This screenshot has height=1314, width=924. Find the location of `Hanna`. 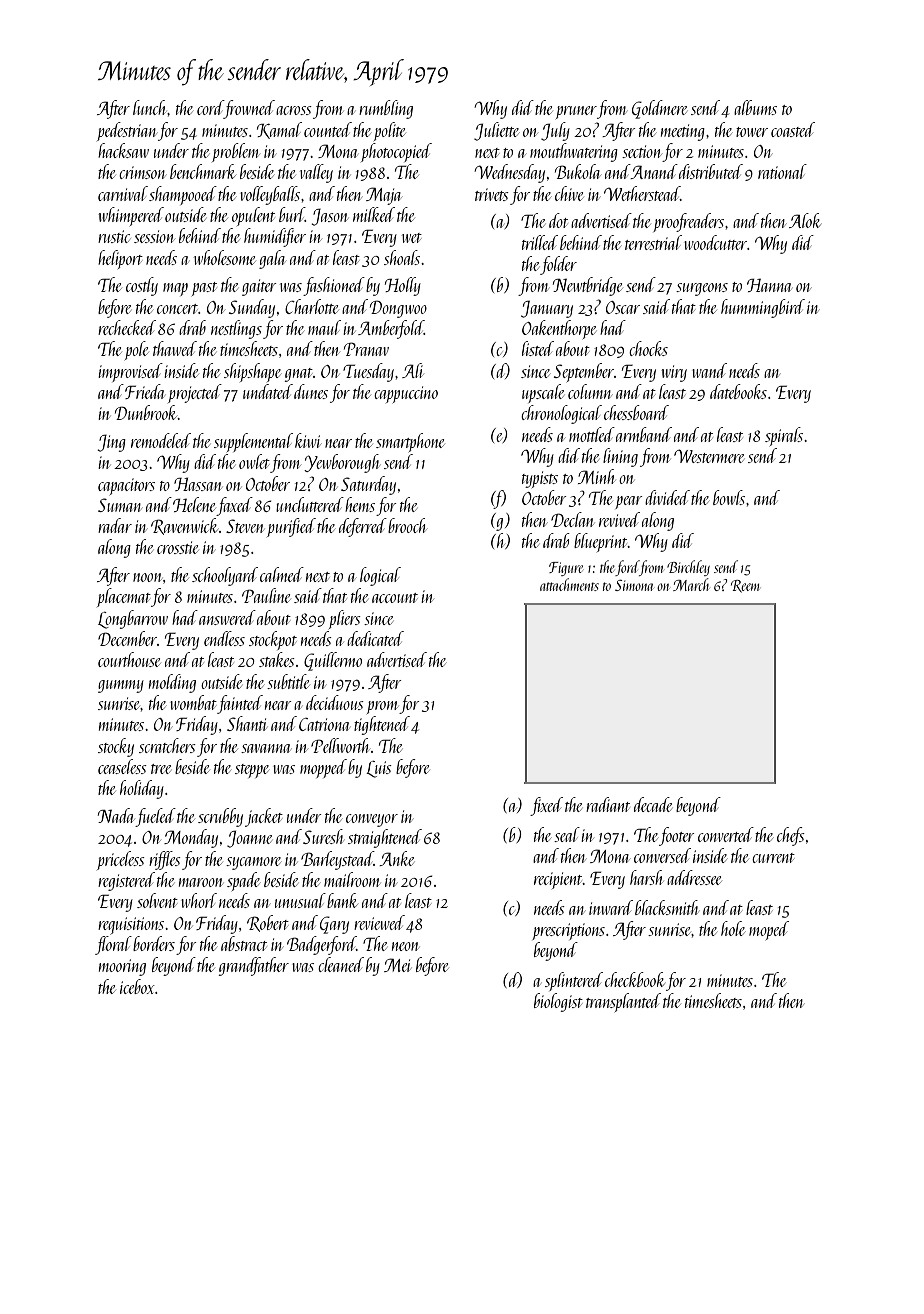

Hanna is located at coordinates (769, 285).
